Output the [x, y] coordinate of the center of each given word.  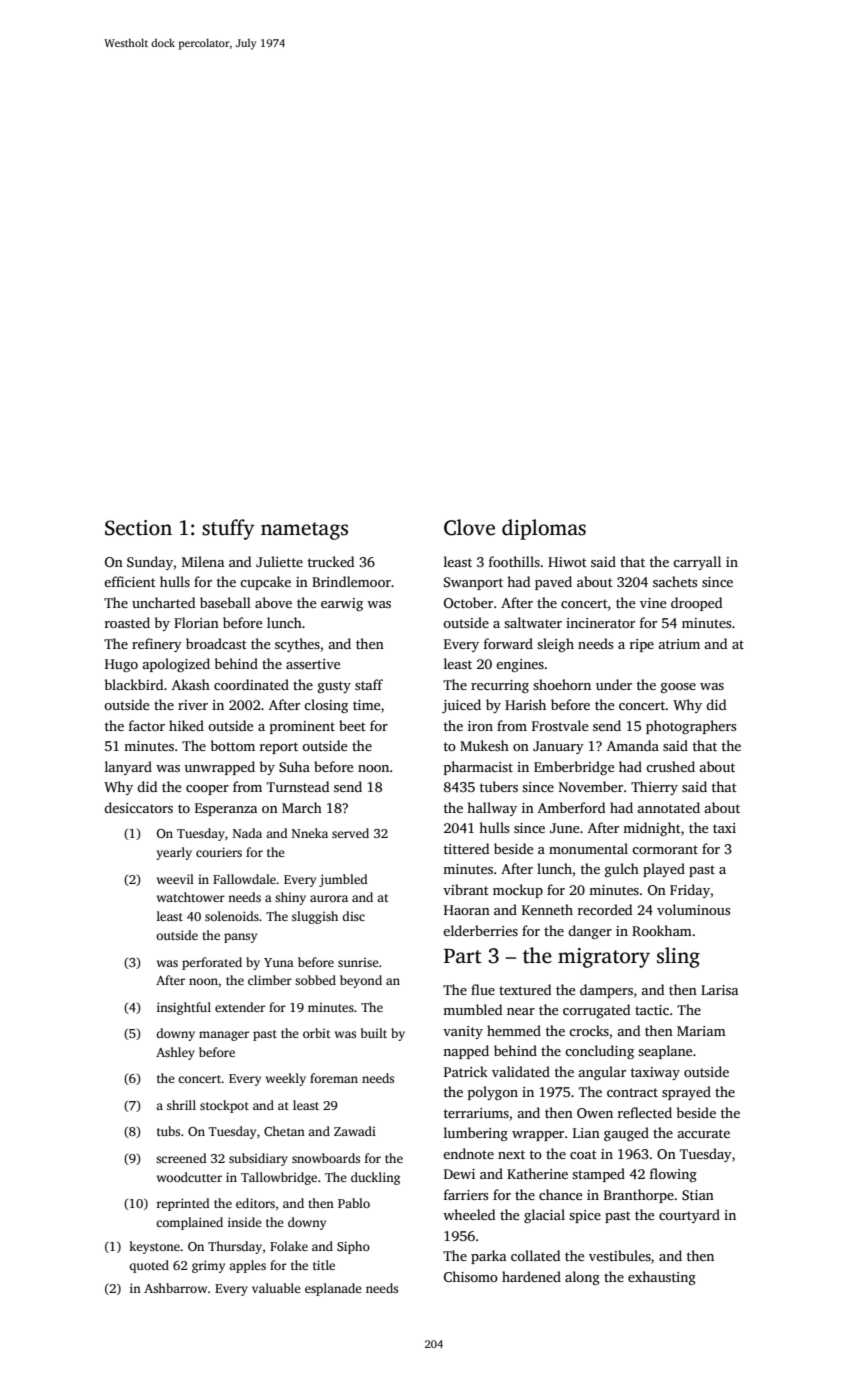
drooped [696, 604]
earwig [342, 604]
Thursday [235, 1247]
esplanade [333, 1289]
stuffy [228, 529]
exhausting [662, 1278]
